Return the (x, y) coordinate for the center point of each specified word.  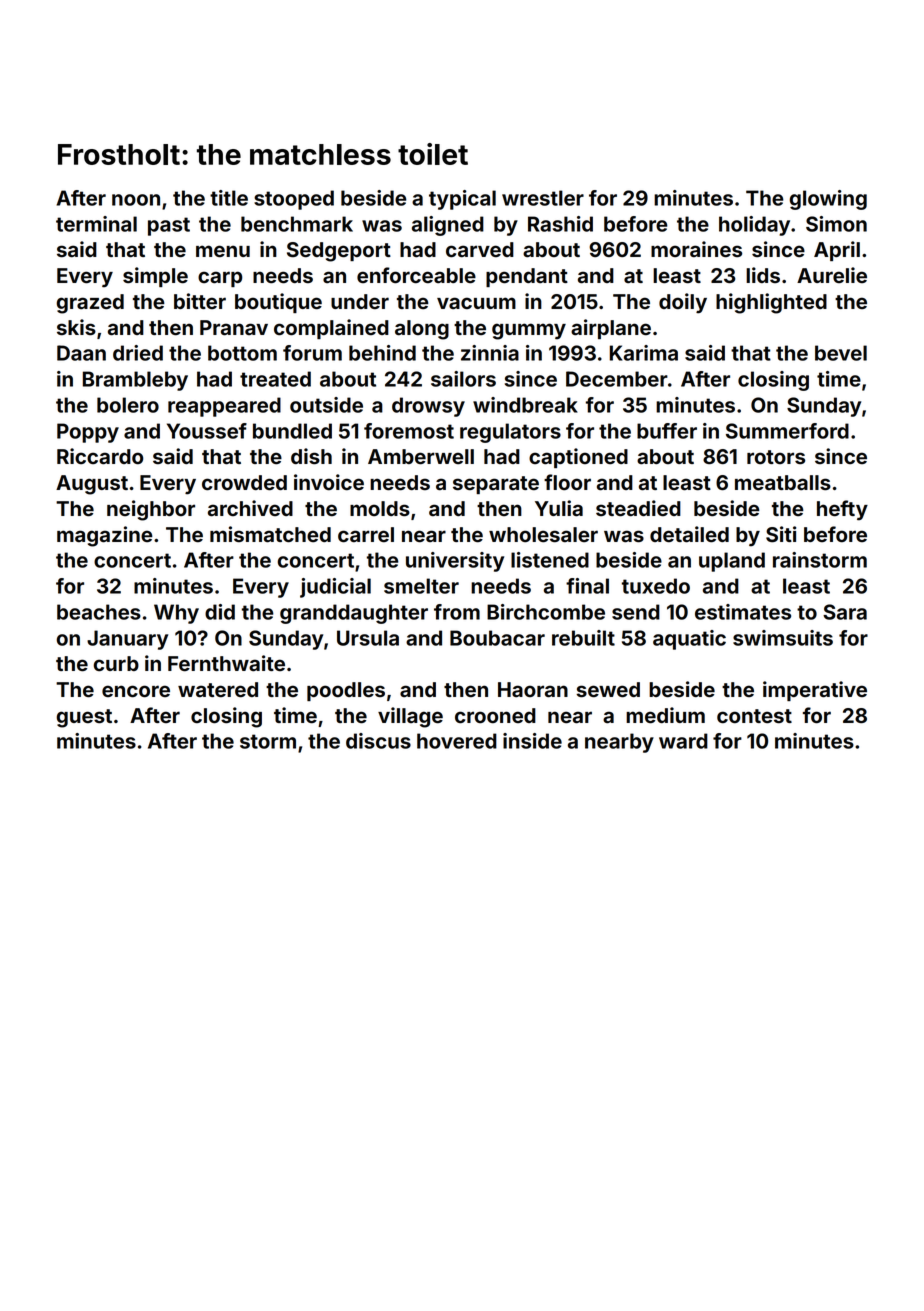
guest (84, 718)
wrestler (543, 198)
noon (136, 200)
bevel (841, 353)
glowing (828, 200)
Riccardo (100, 456)
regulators (510, 433)
